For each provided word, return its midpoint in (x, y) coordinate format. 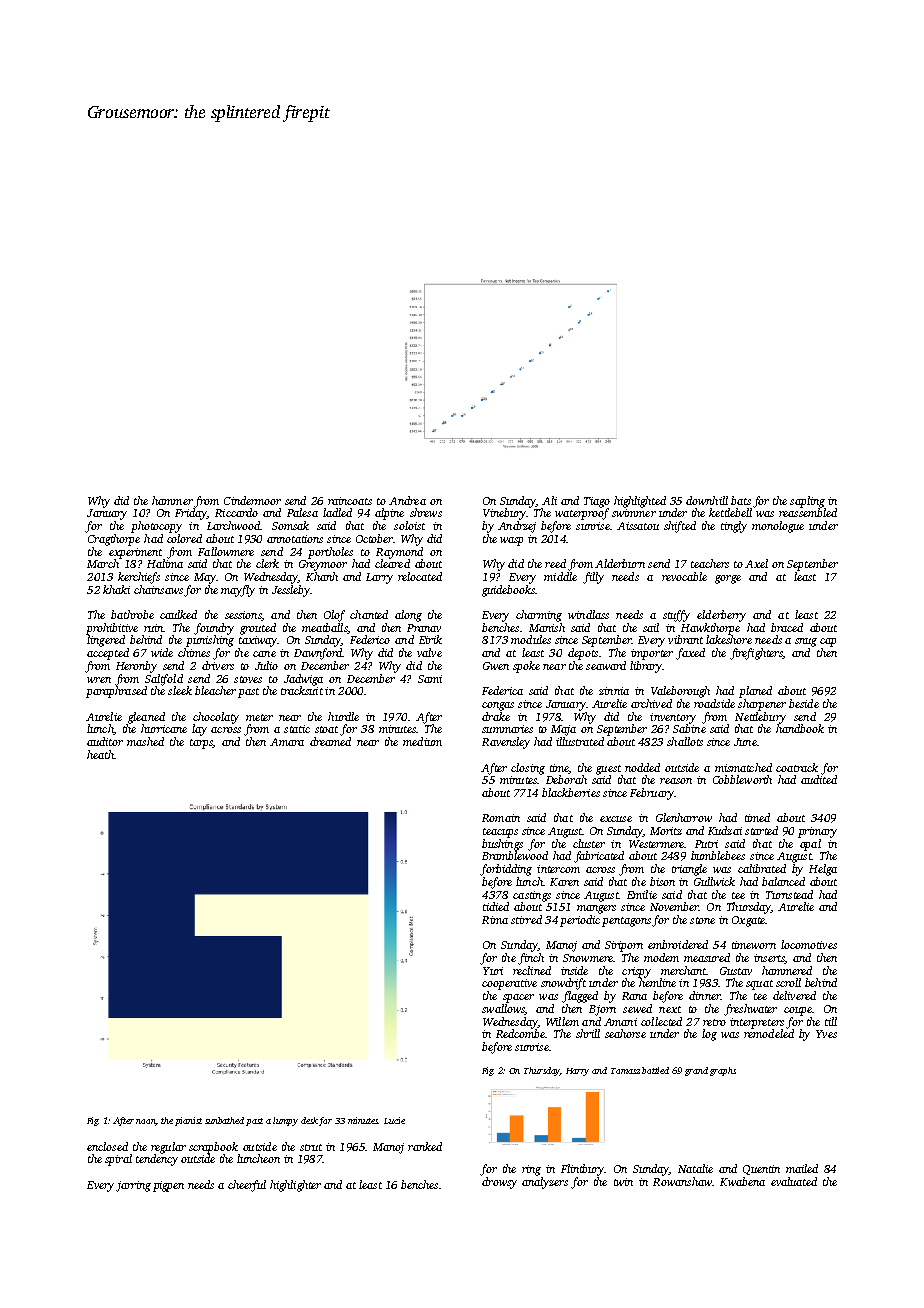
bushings (502, 845)
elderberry (721, 616)
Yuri (493, 971)
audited (819, 779)
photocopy (156, 527)
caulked (178, 614)
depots (583, 654)
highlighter (295, 1186)
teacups (500, 833)
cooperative (509, 984)
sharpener (762, 705)
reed (555, 563)
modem (661, 957)
